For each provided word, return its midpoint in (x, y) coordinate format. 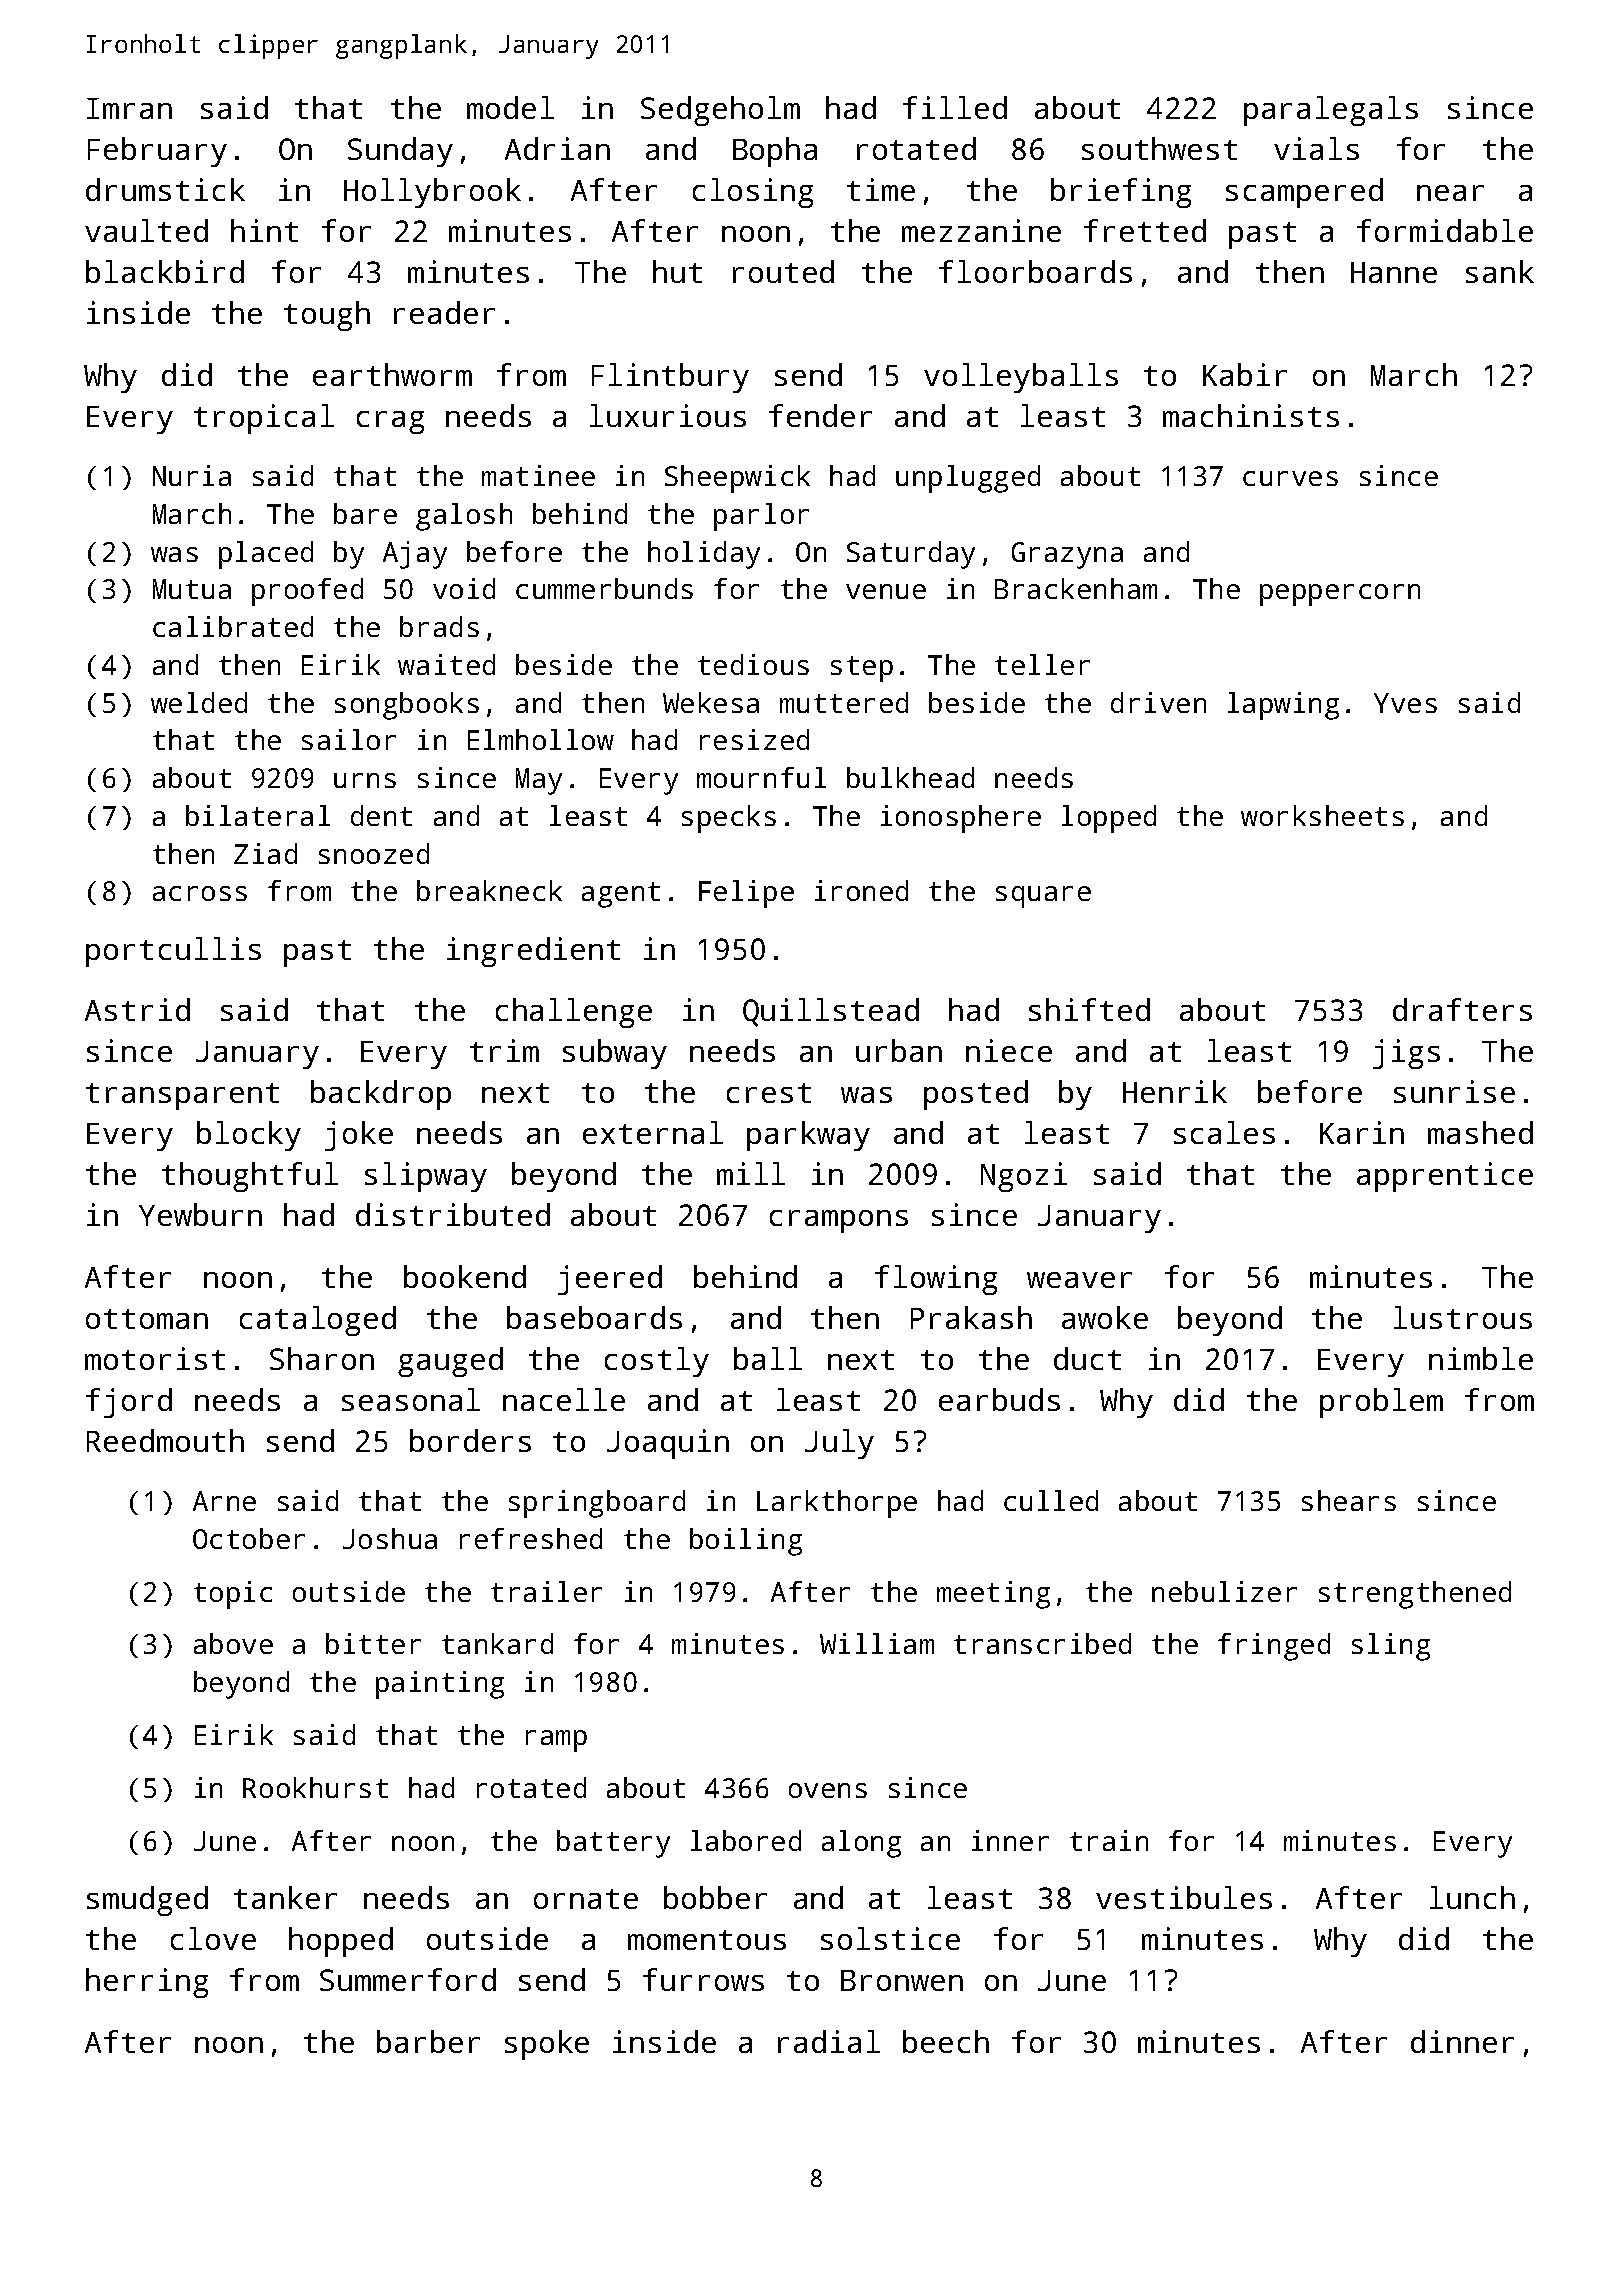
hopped (341, 1942)
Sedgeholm (720, 111)
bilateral (258, 815)
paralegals (1331, 111)
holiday (704, 555)
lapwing (1283, 706)
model (510, 107)
